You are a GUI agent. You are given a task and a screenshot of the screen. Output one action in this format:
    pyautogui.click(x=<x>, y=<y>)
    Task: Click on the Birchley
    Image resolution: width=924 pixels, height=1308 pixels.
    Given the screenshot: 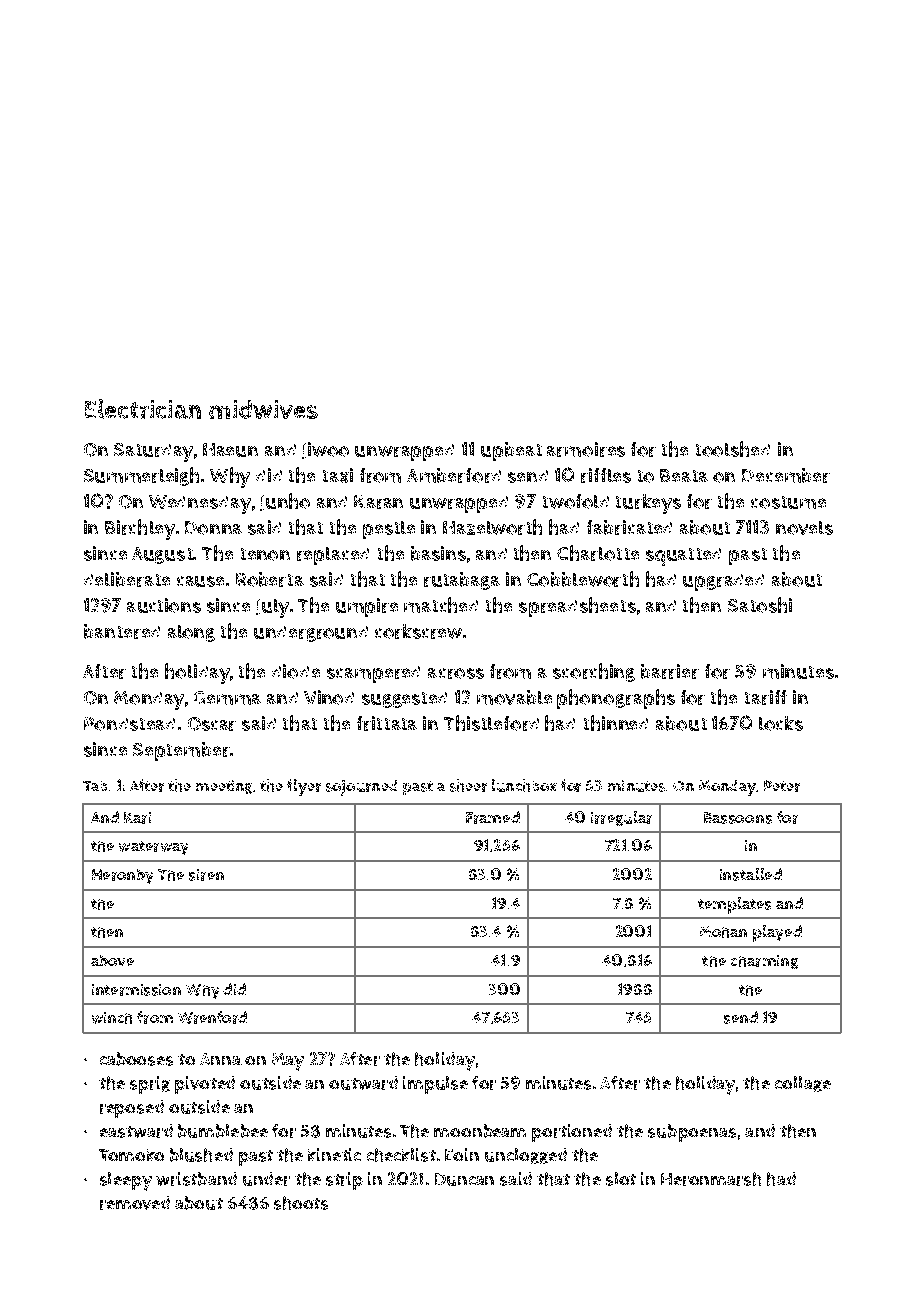 What is the action you would take?
    pyautogui.click(x=140, y=529)
